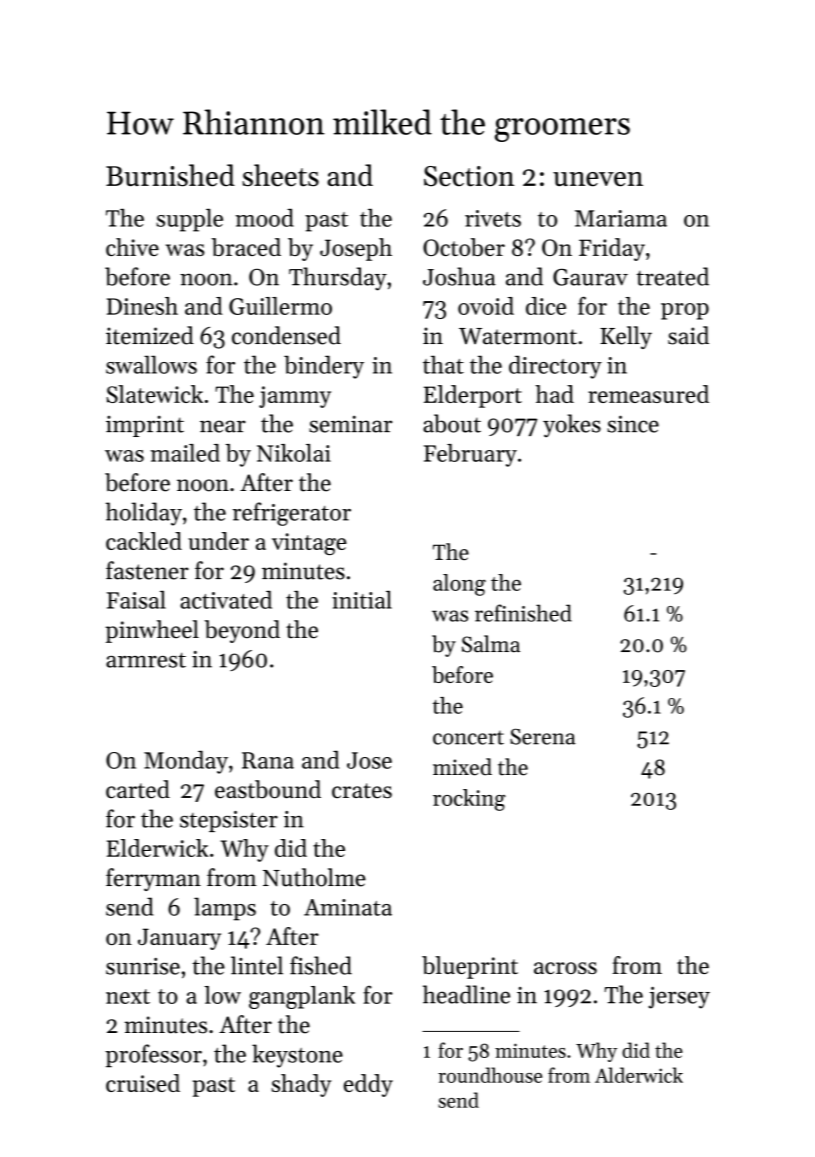  I want to click on across, so click(565, 968).
